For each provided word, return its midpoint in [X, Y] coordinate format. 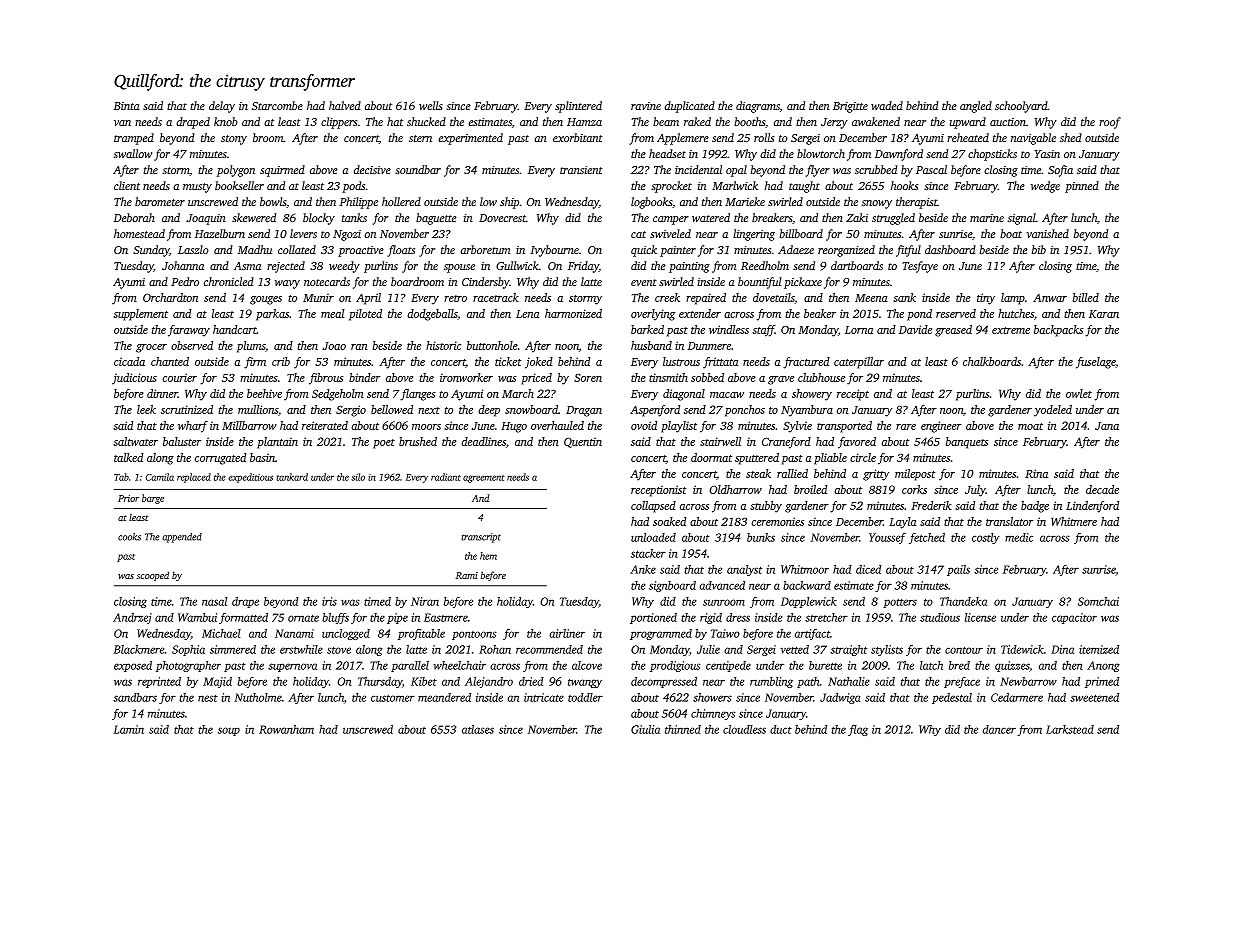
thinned [683, 729]
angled [976, 107]
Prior [128, 498]
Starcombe [277, 105]
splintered [578, 107]
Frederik [931, 505]
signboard [672, 586]
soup [229, 731]
